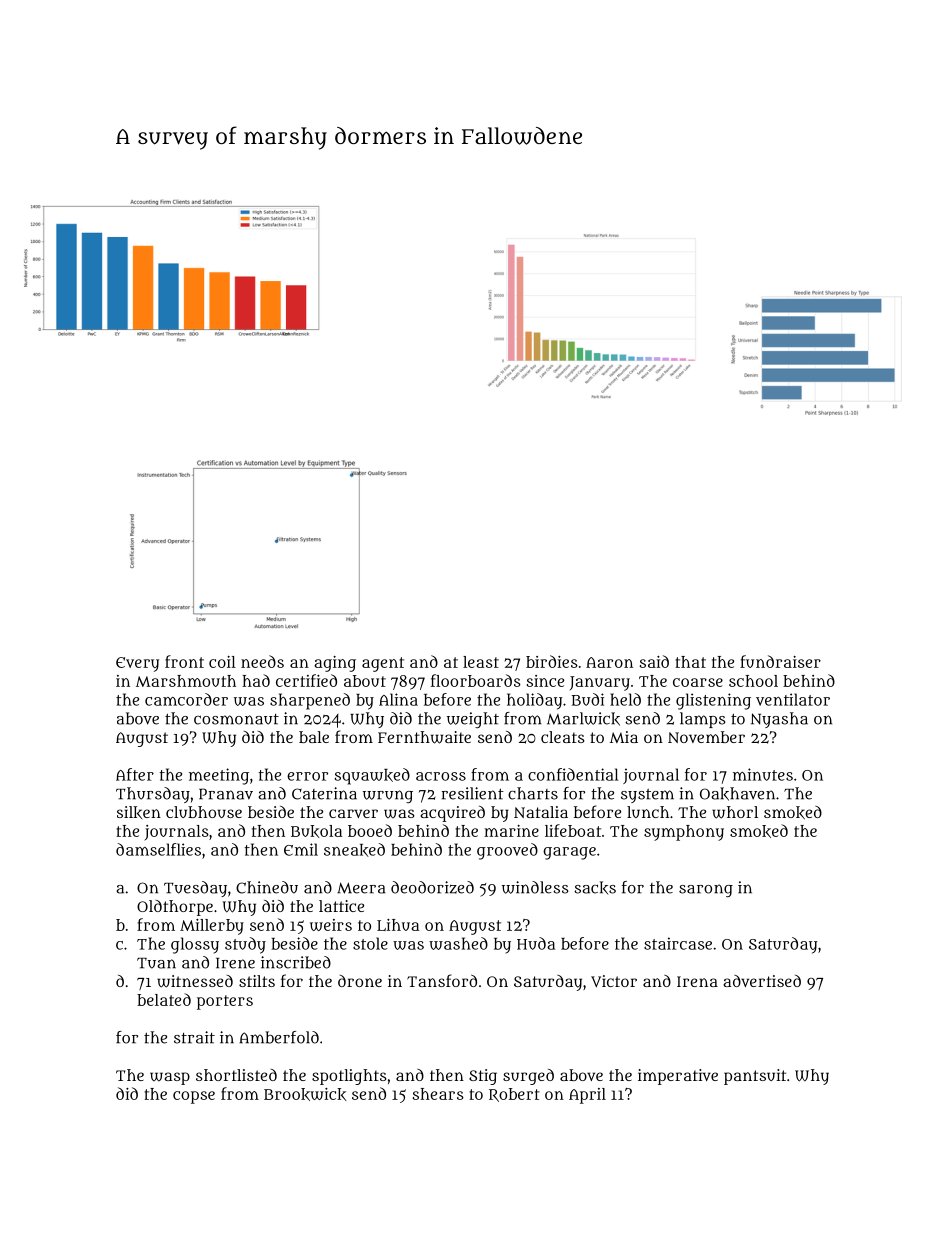  Describe the element at coordinates (349, 1077) in the page. I see `spotlights` at that location.
